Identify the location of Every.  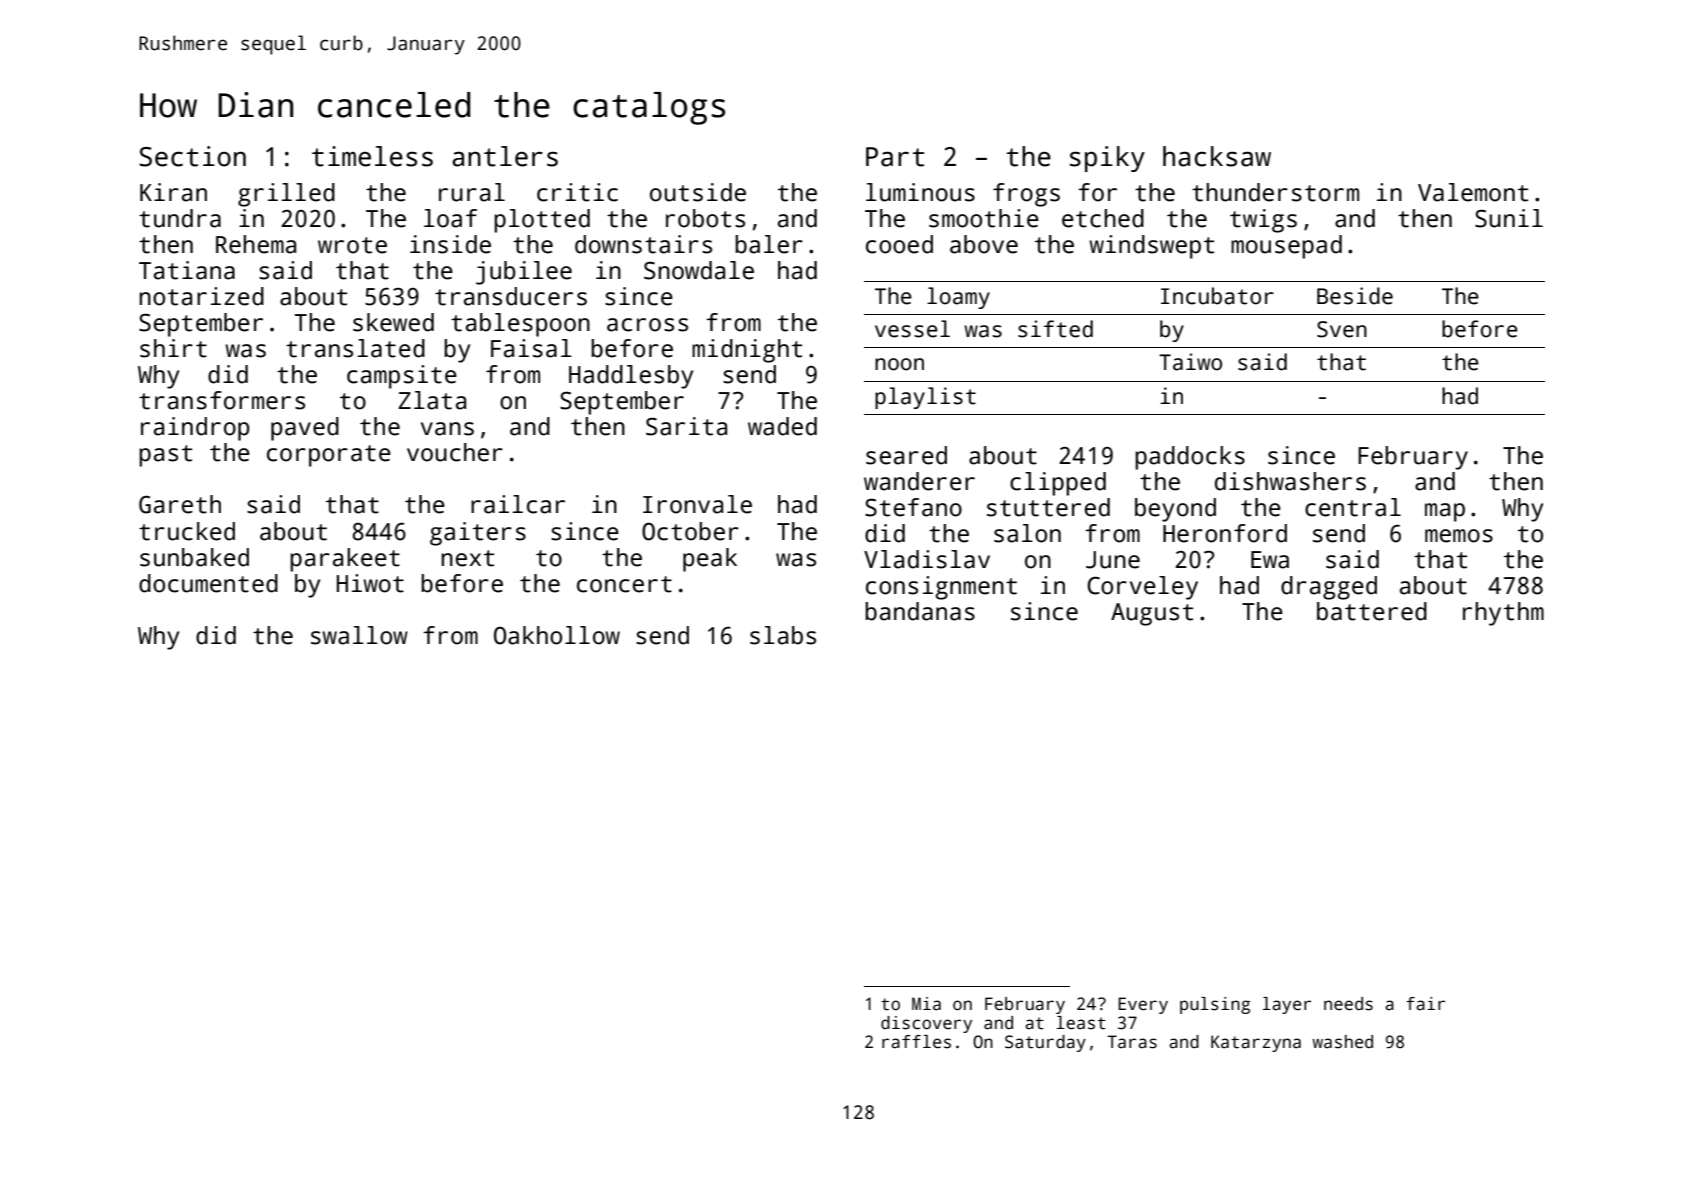
(1143, 1005).
